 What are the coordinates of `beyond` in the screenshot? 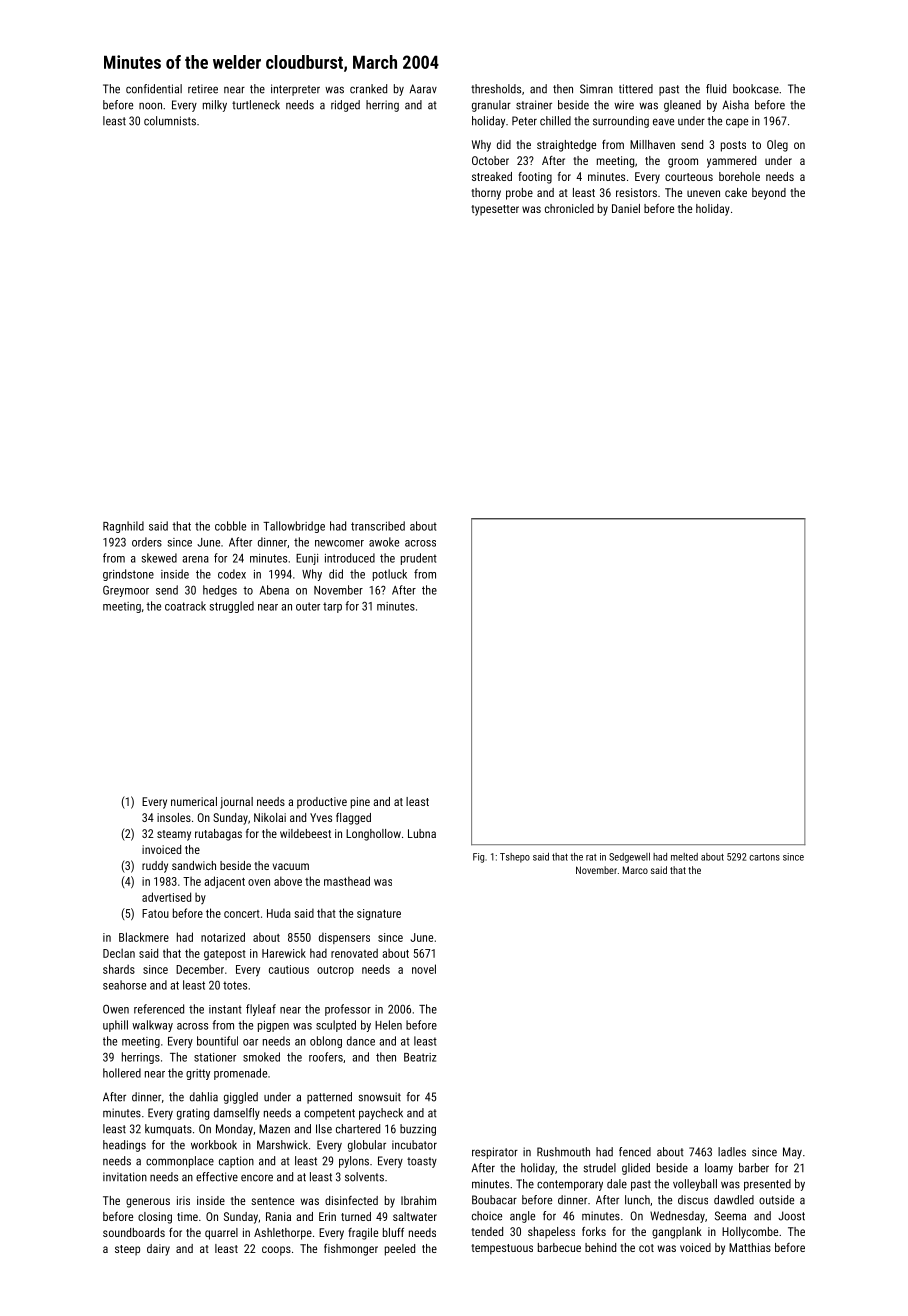 It's located at (769, 194).
